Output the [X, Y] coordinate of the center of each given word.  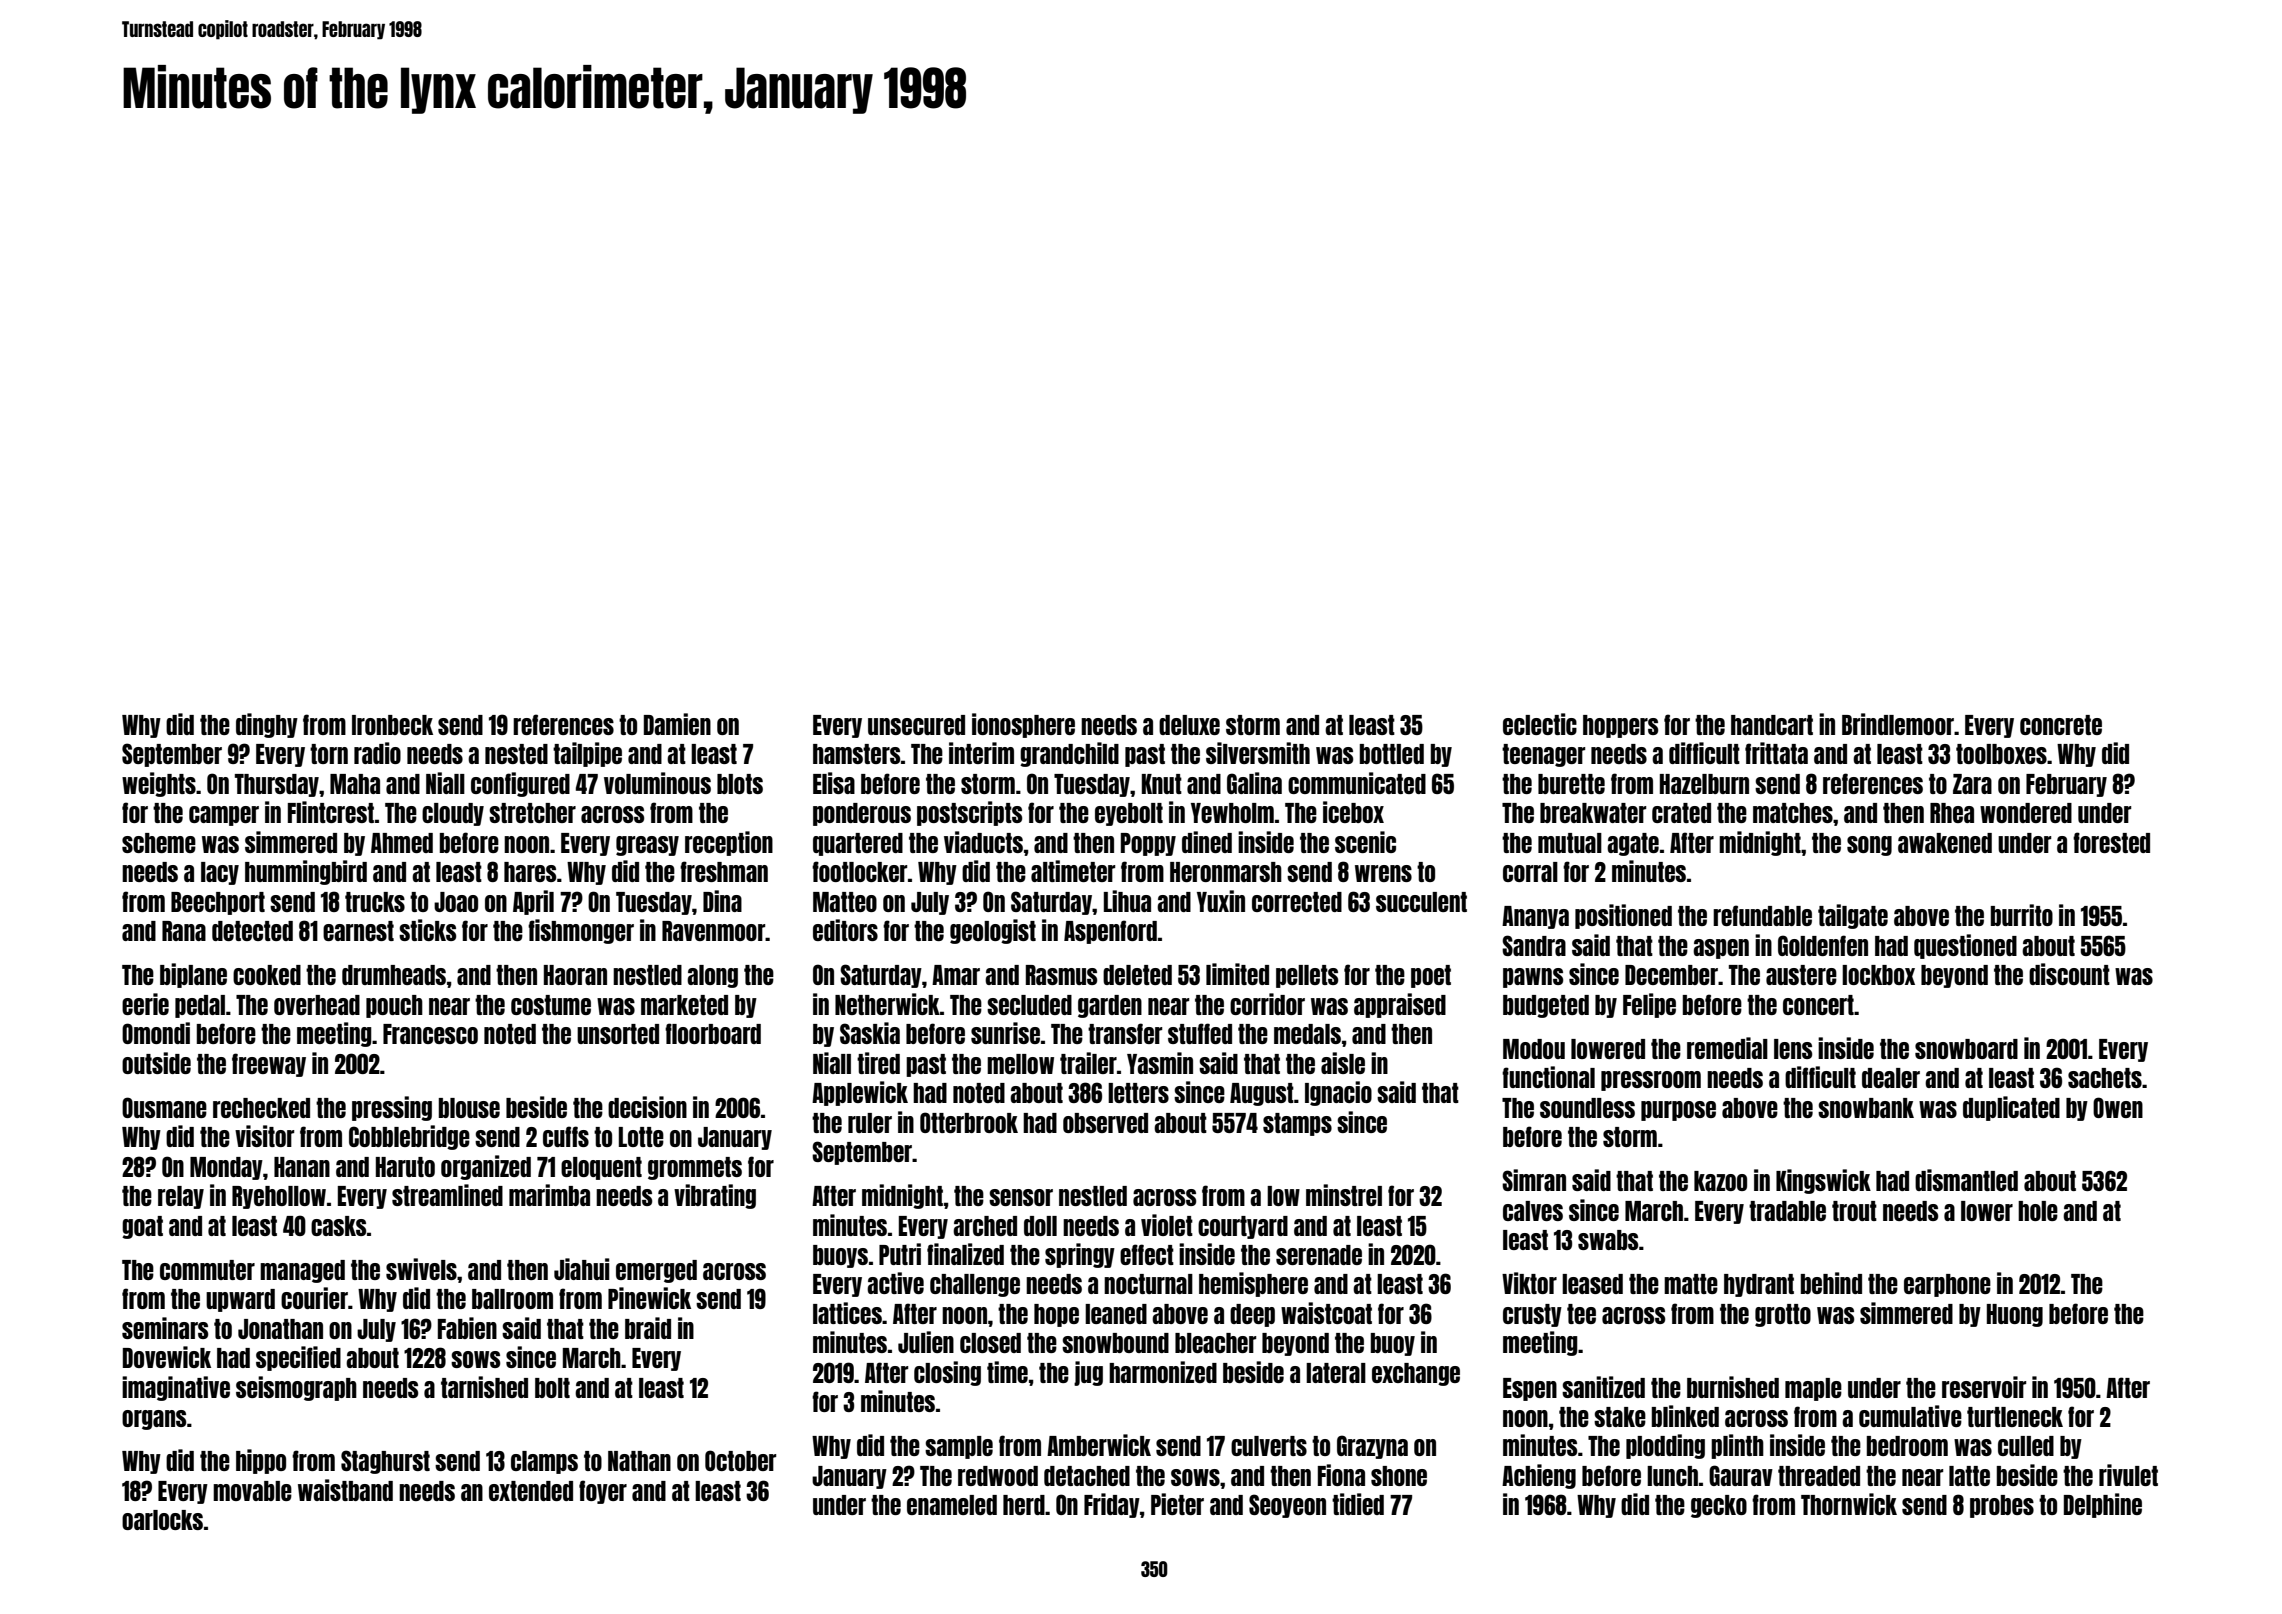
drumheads [394, 975]
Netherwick [887, 1004]
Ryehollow [279, 1197]
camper [224, 816]
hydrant [1759, 1285]
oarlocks [162, 1520]
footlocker [859, 871]
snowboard [1966, 1049]
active [895, 1283]
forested [2111, 842]
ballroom [512, 1299]
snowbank [1866, 1108]
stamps [1297, 1124]
